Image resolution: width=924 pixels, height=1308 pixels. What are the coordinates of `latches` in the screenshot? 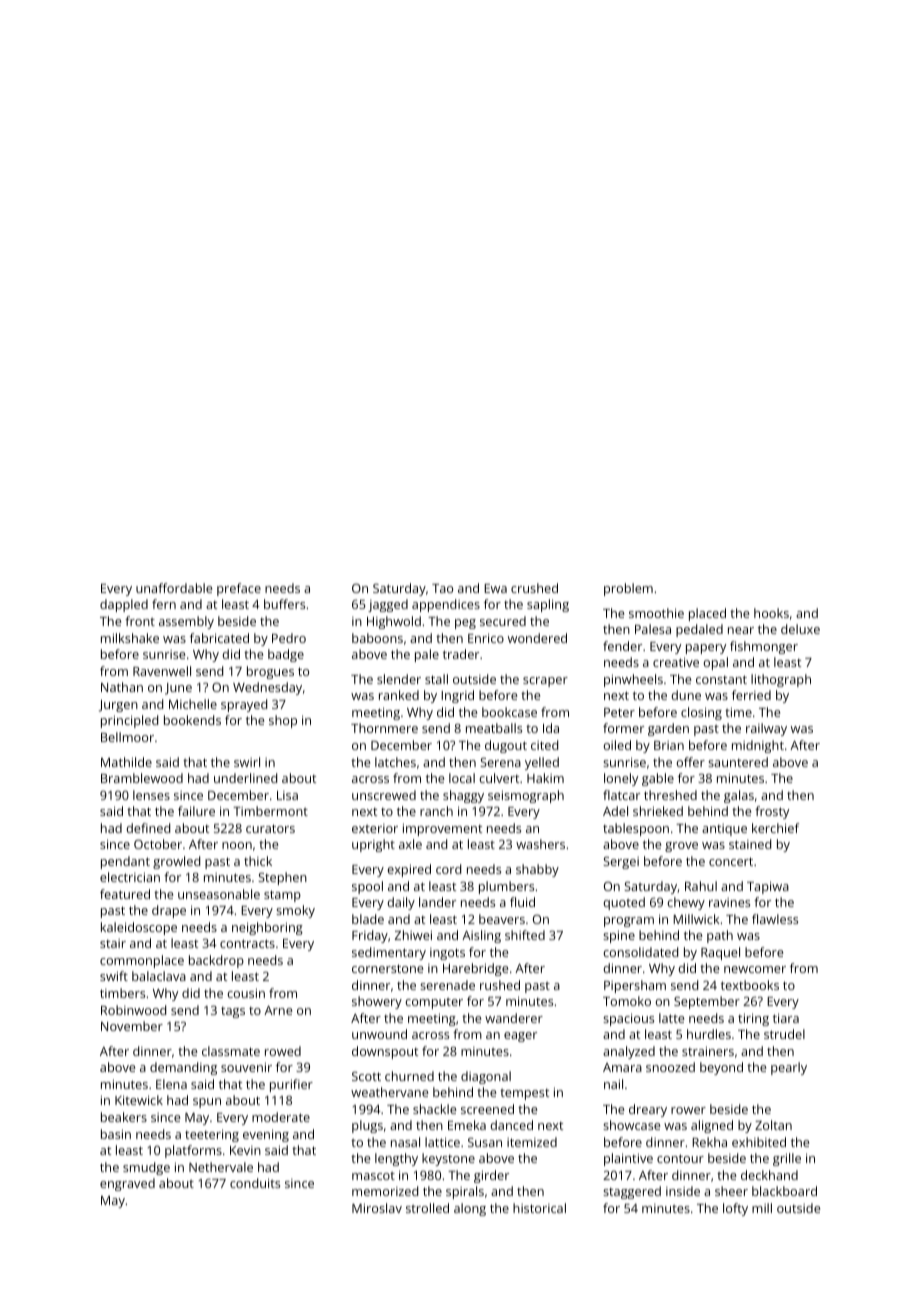 It's located at (395, 762).
